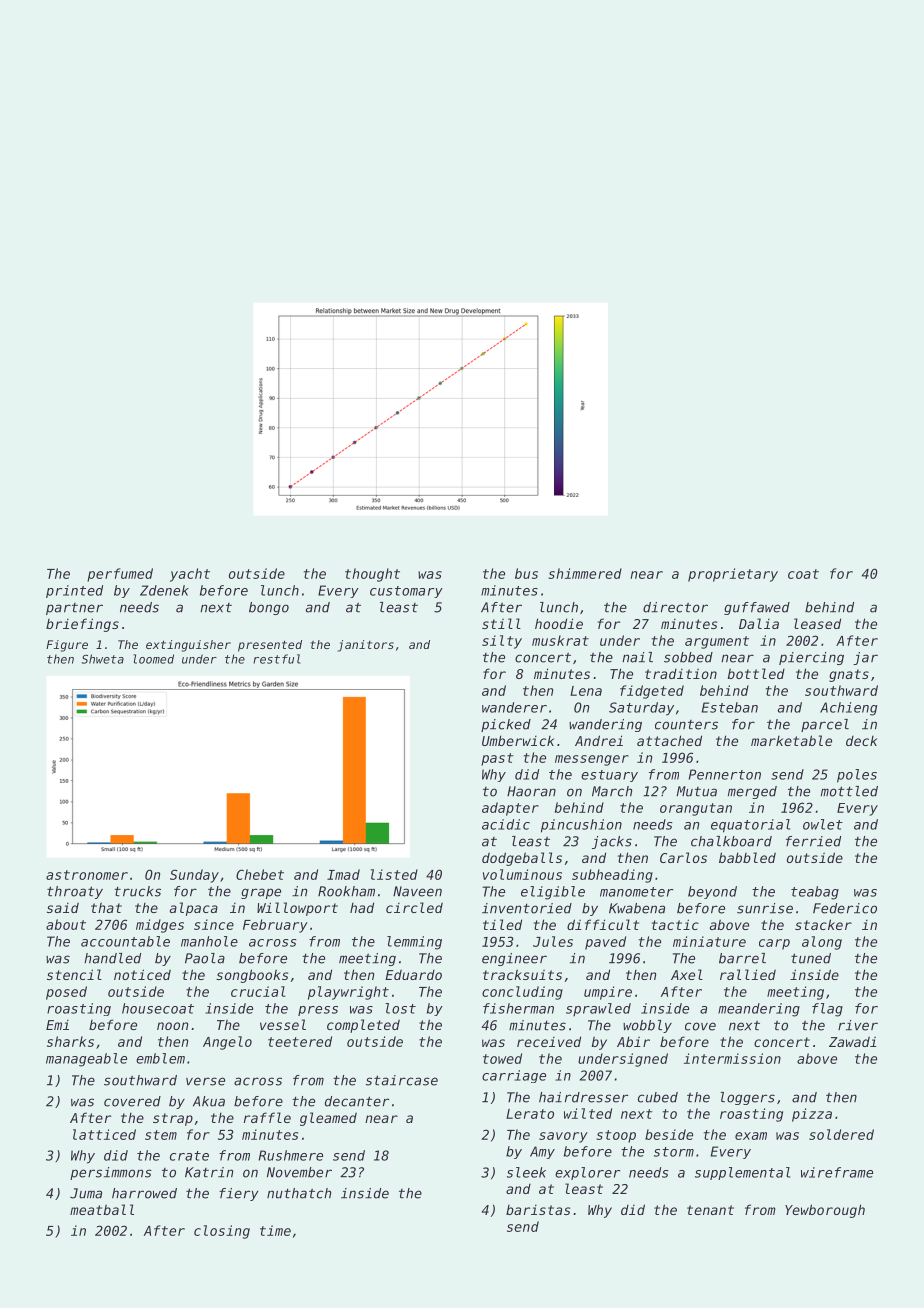 This screenshot has width=924, height=1308. What do you see at coordinates (514, 707) in the screenshot?
I see `wanderer` at bounding box center [514, 707].
